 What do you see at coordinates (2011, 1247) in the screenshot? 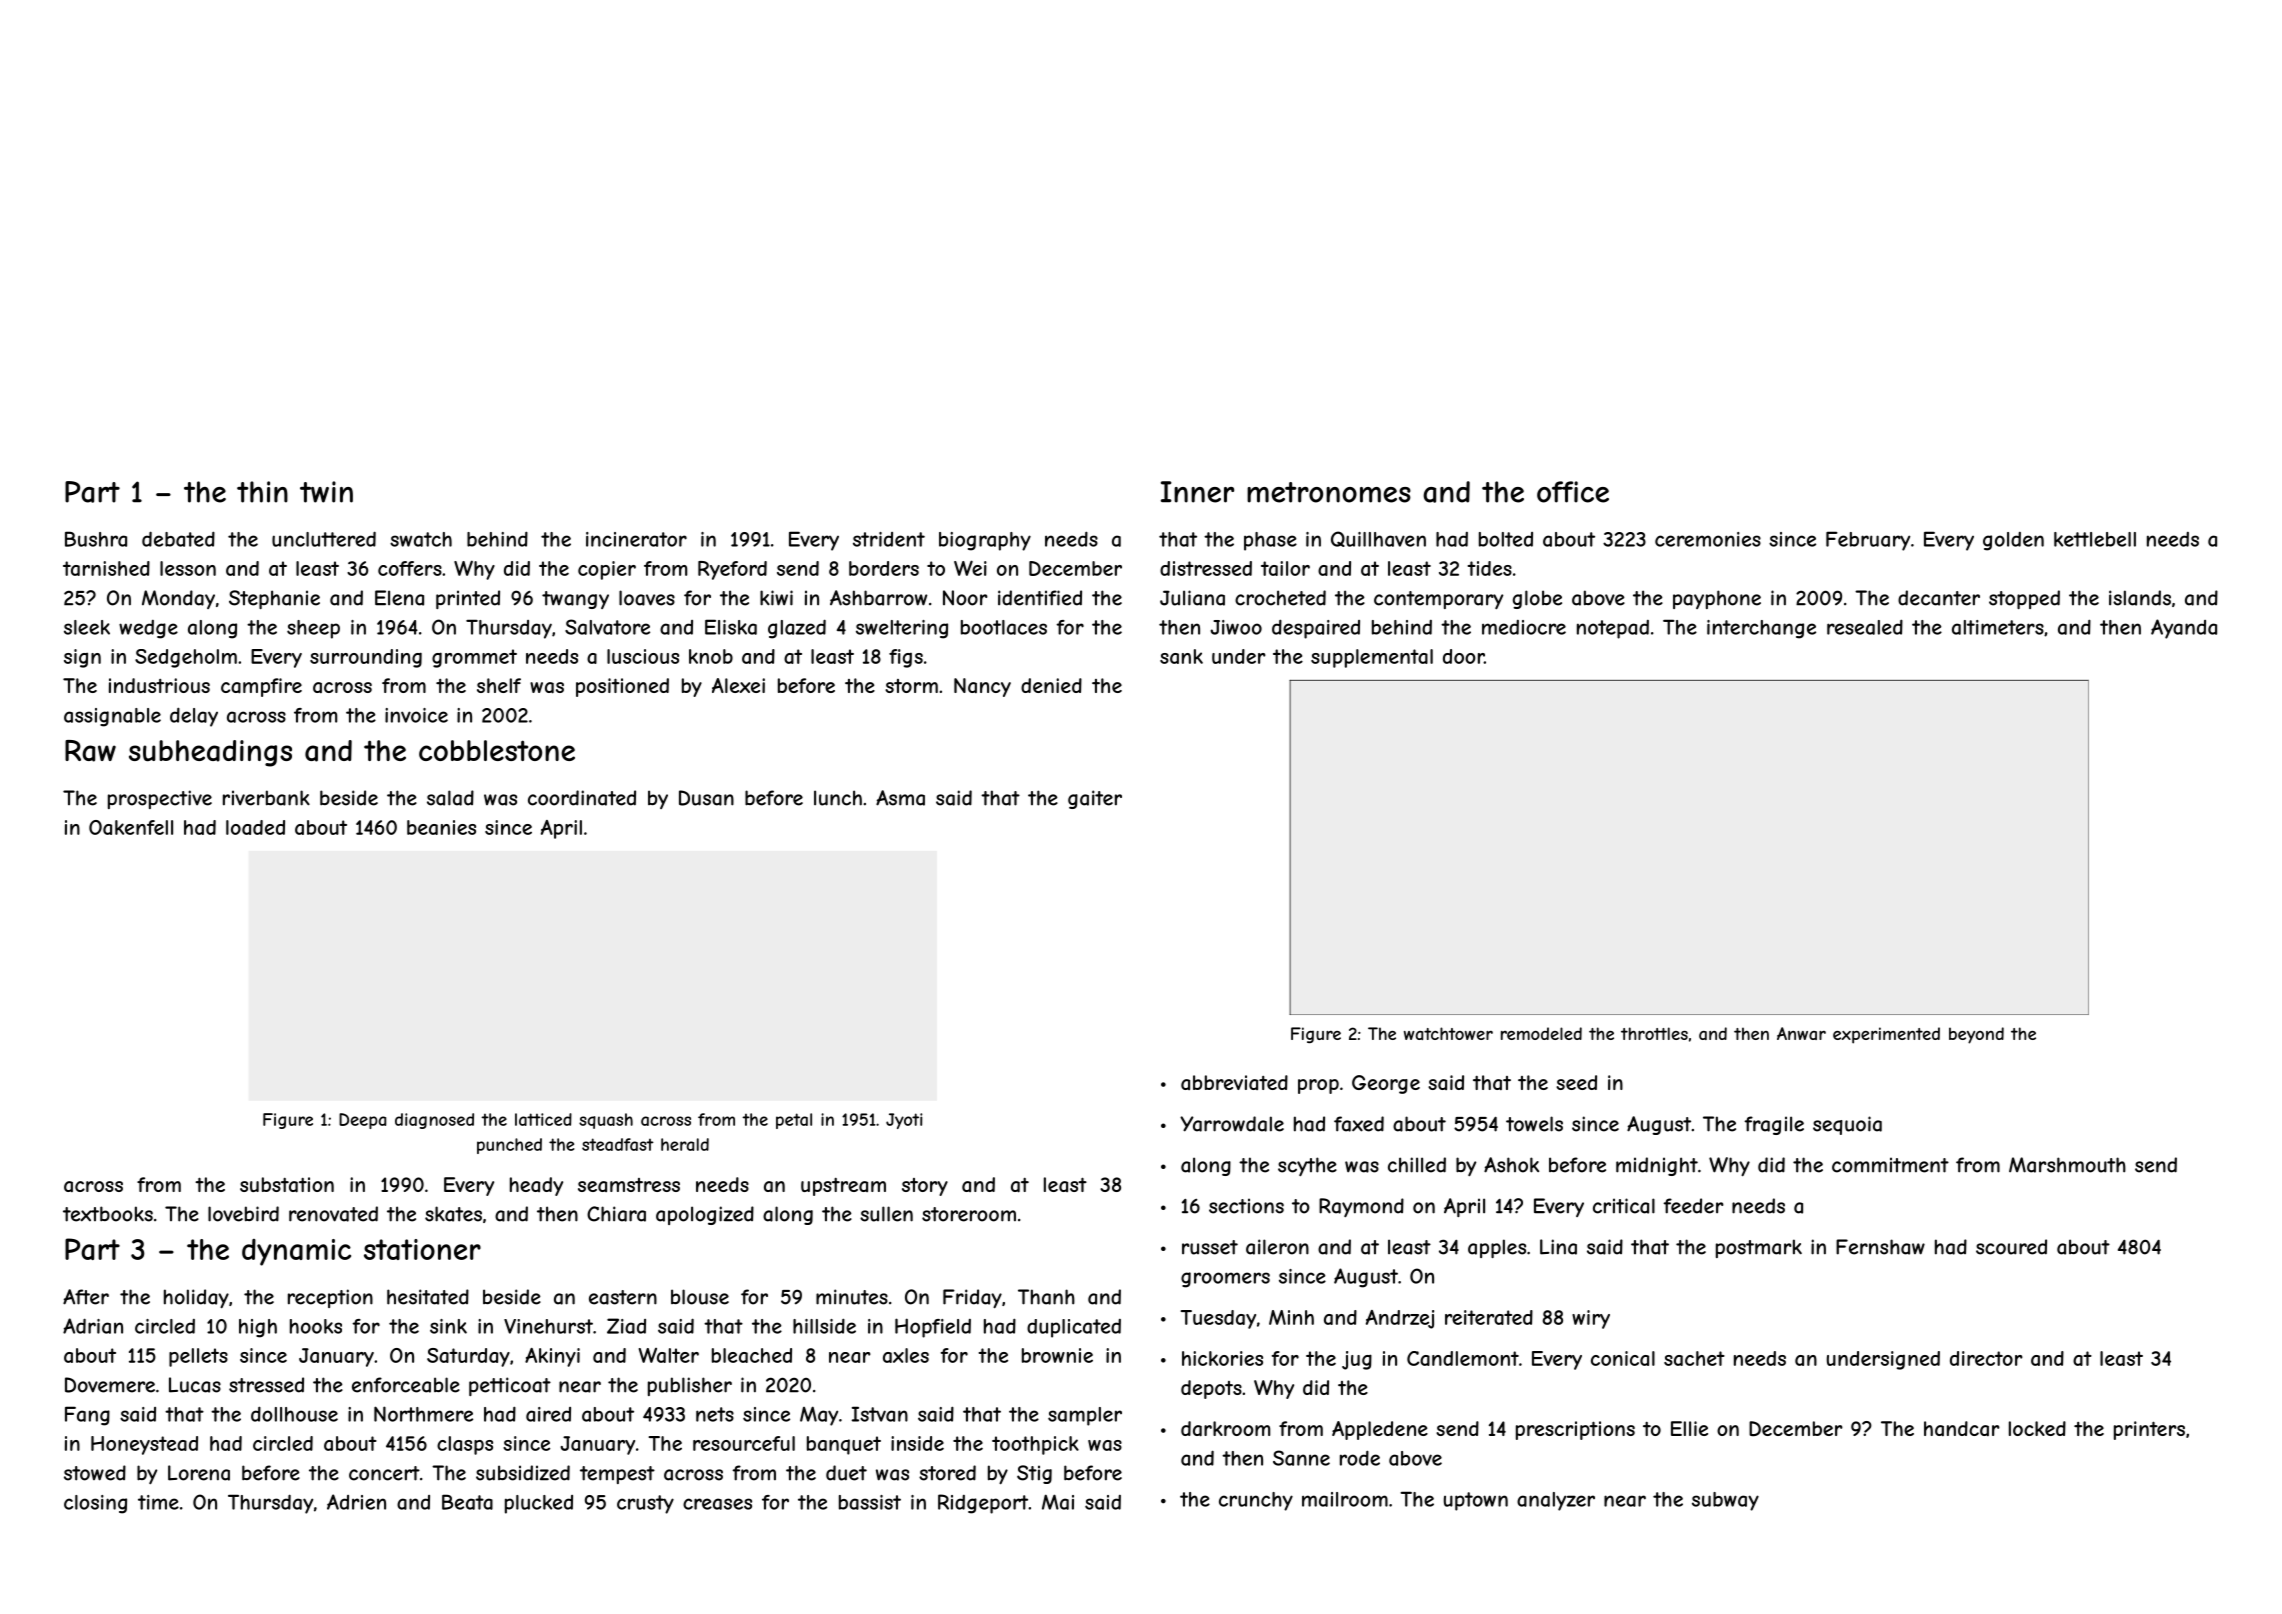
I see `scoured` at bounding box center [2011, 1247].
